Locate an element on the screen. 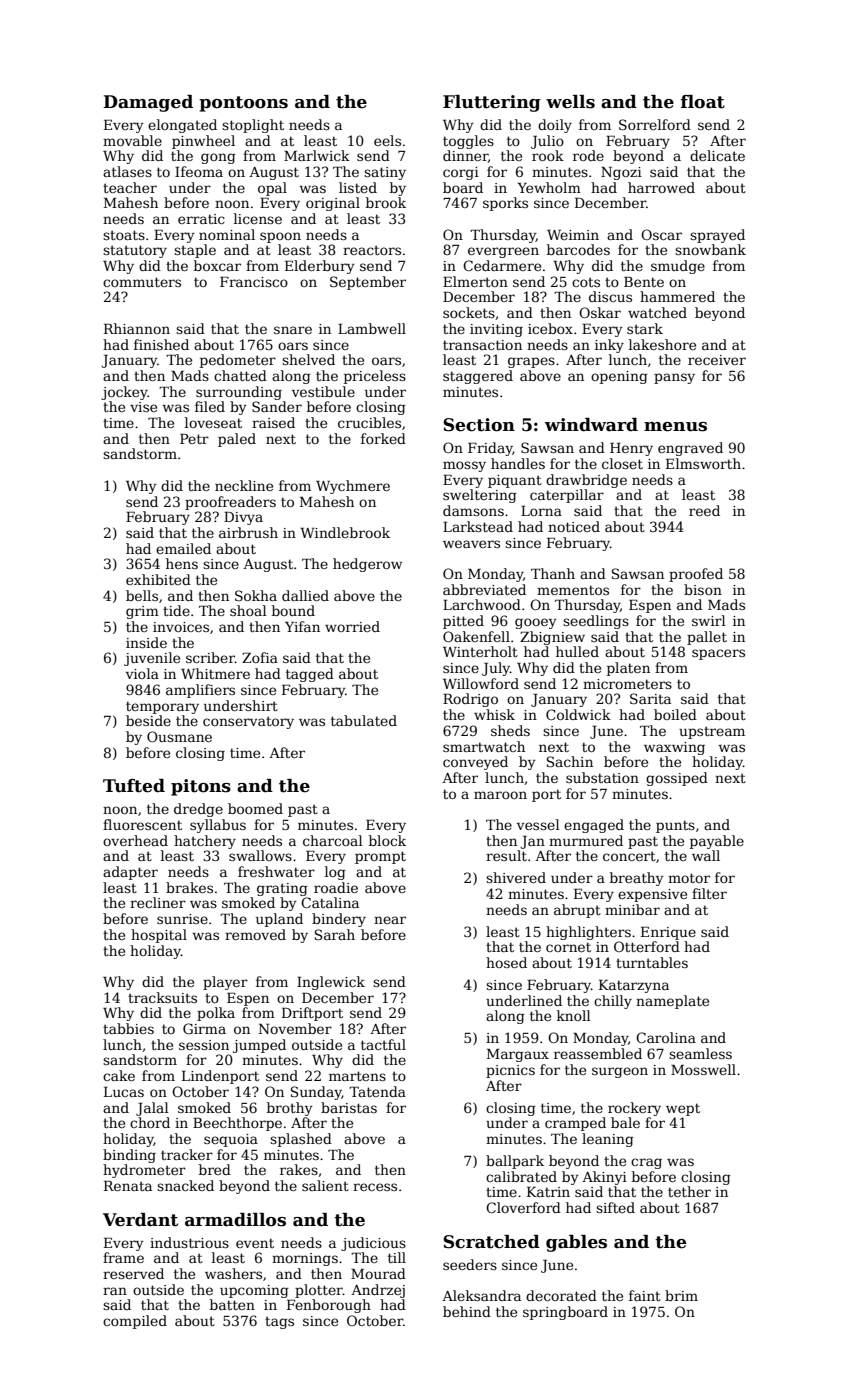 The image size is (849, 1400). Margaux is located at coordinates (518, 1055).
